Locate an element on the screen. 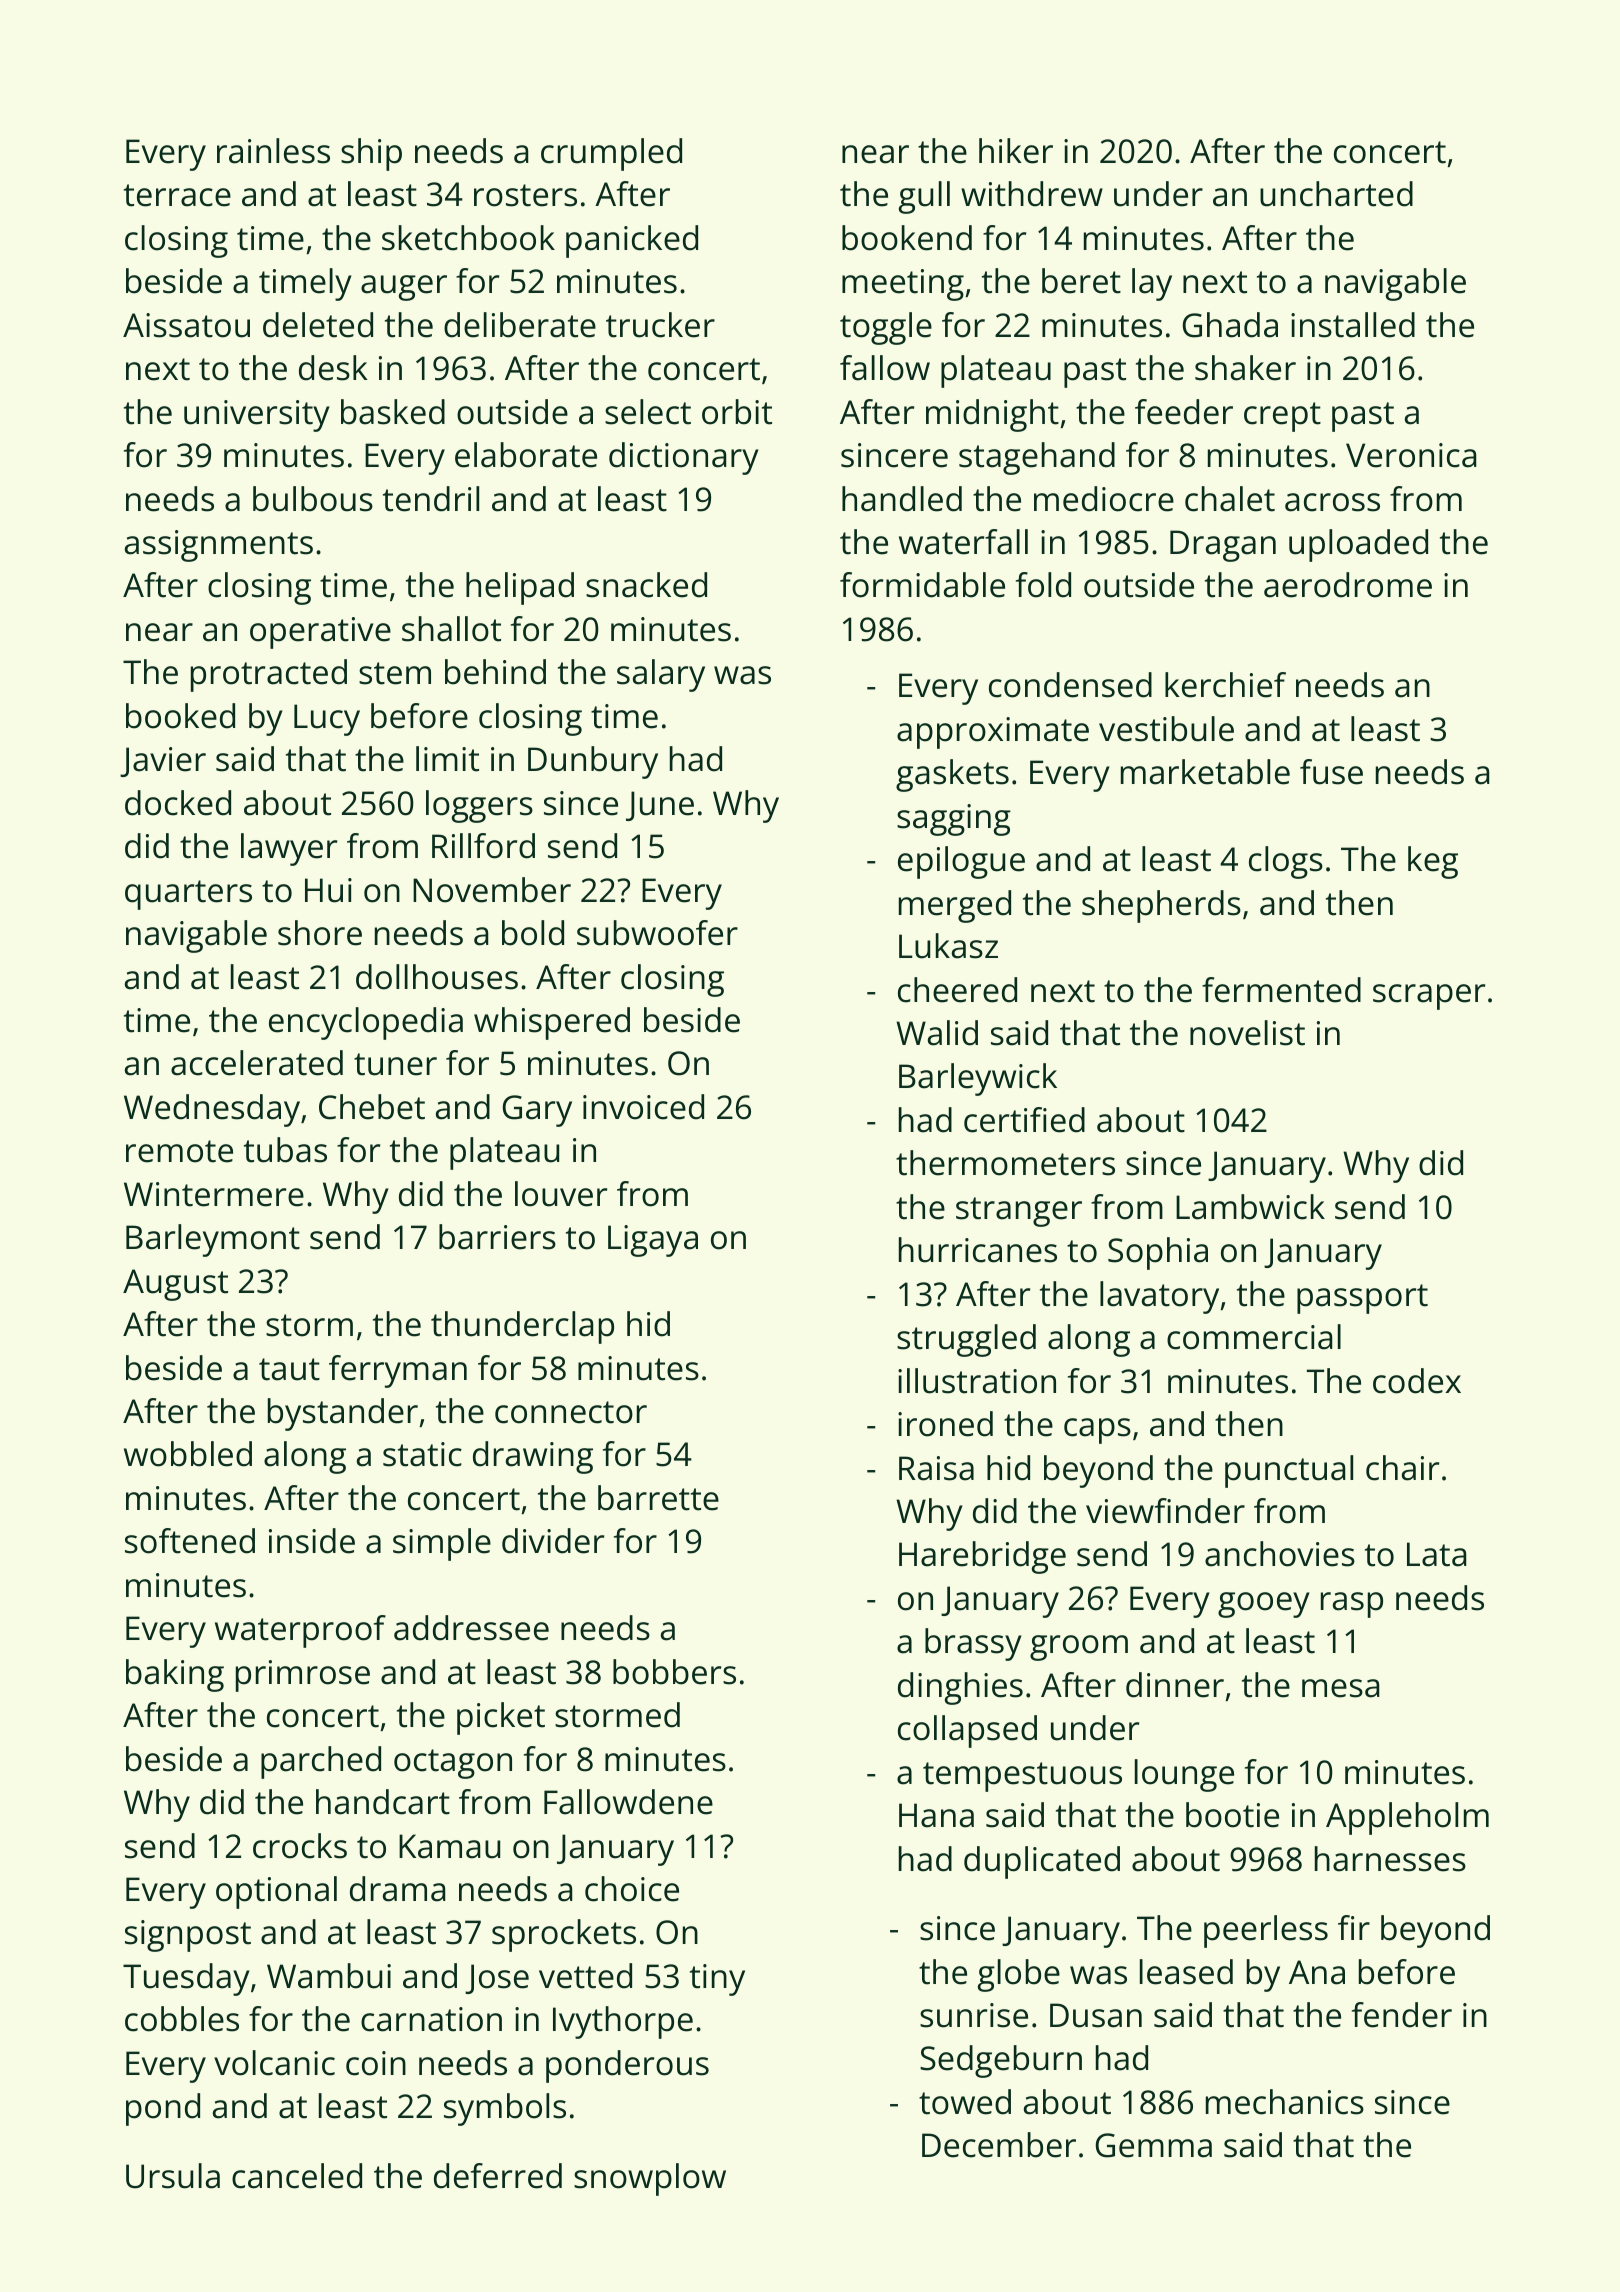  addressee is located at coordinates (471, 1628).
